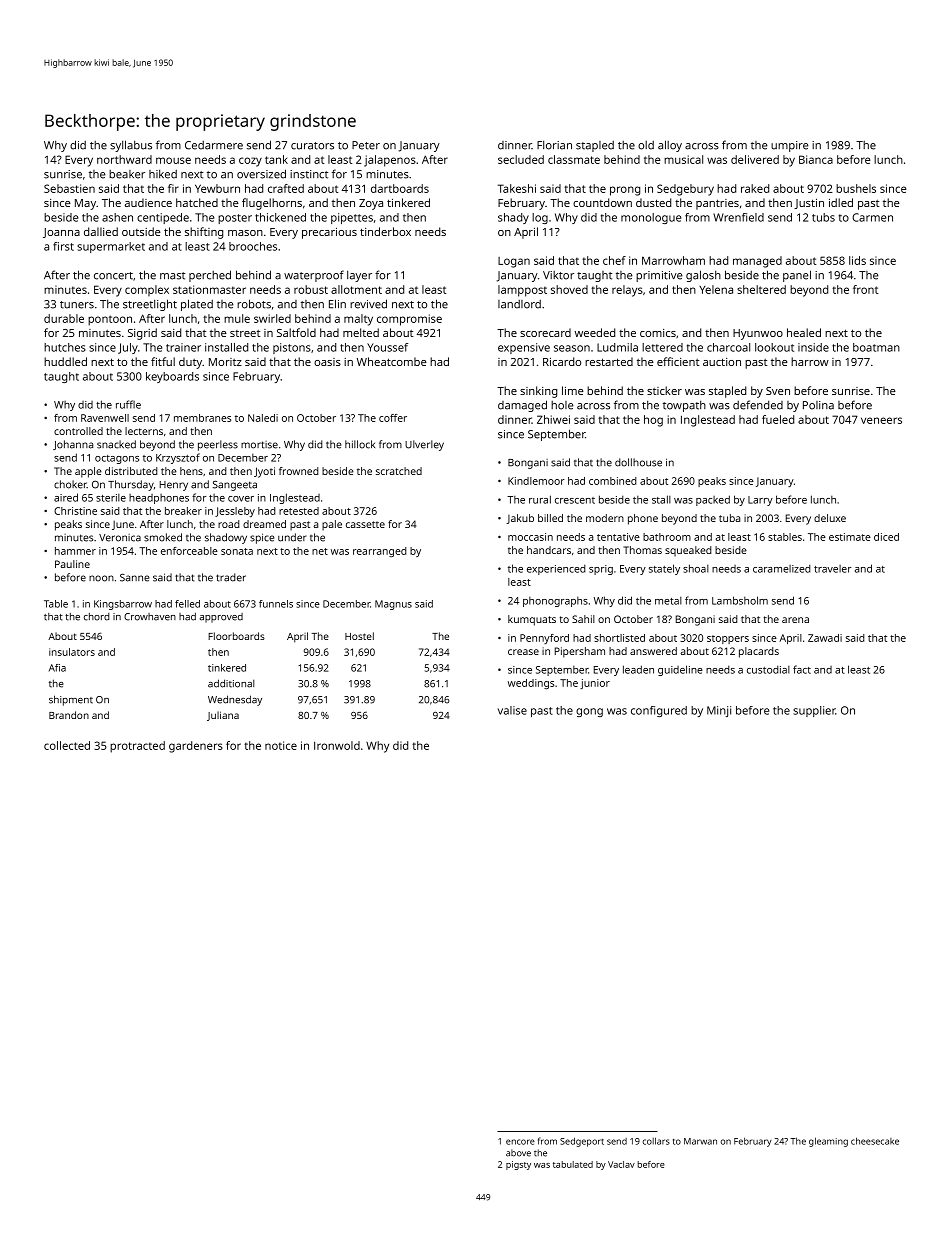 Image resolution: width=952 pixels, height=1233 pixels. What do you see at coordinates (512, 710) in the document?
I see `valise` at bounding box center [512, 710].
